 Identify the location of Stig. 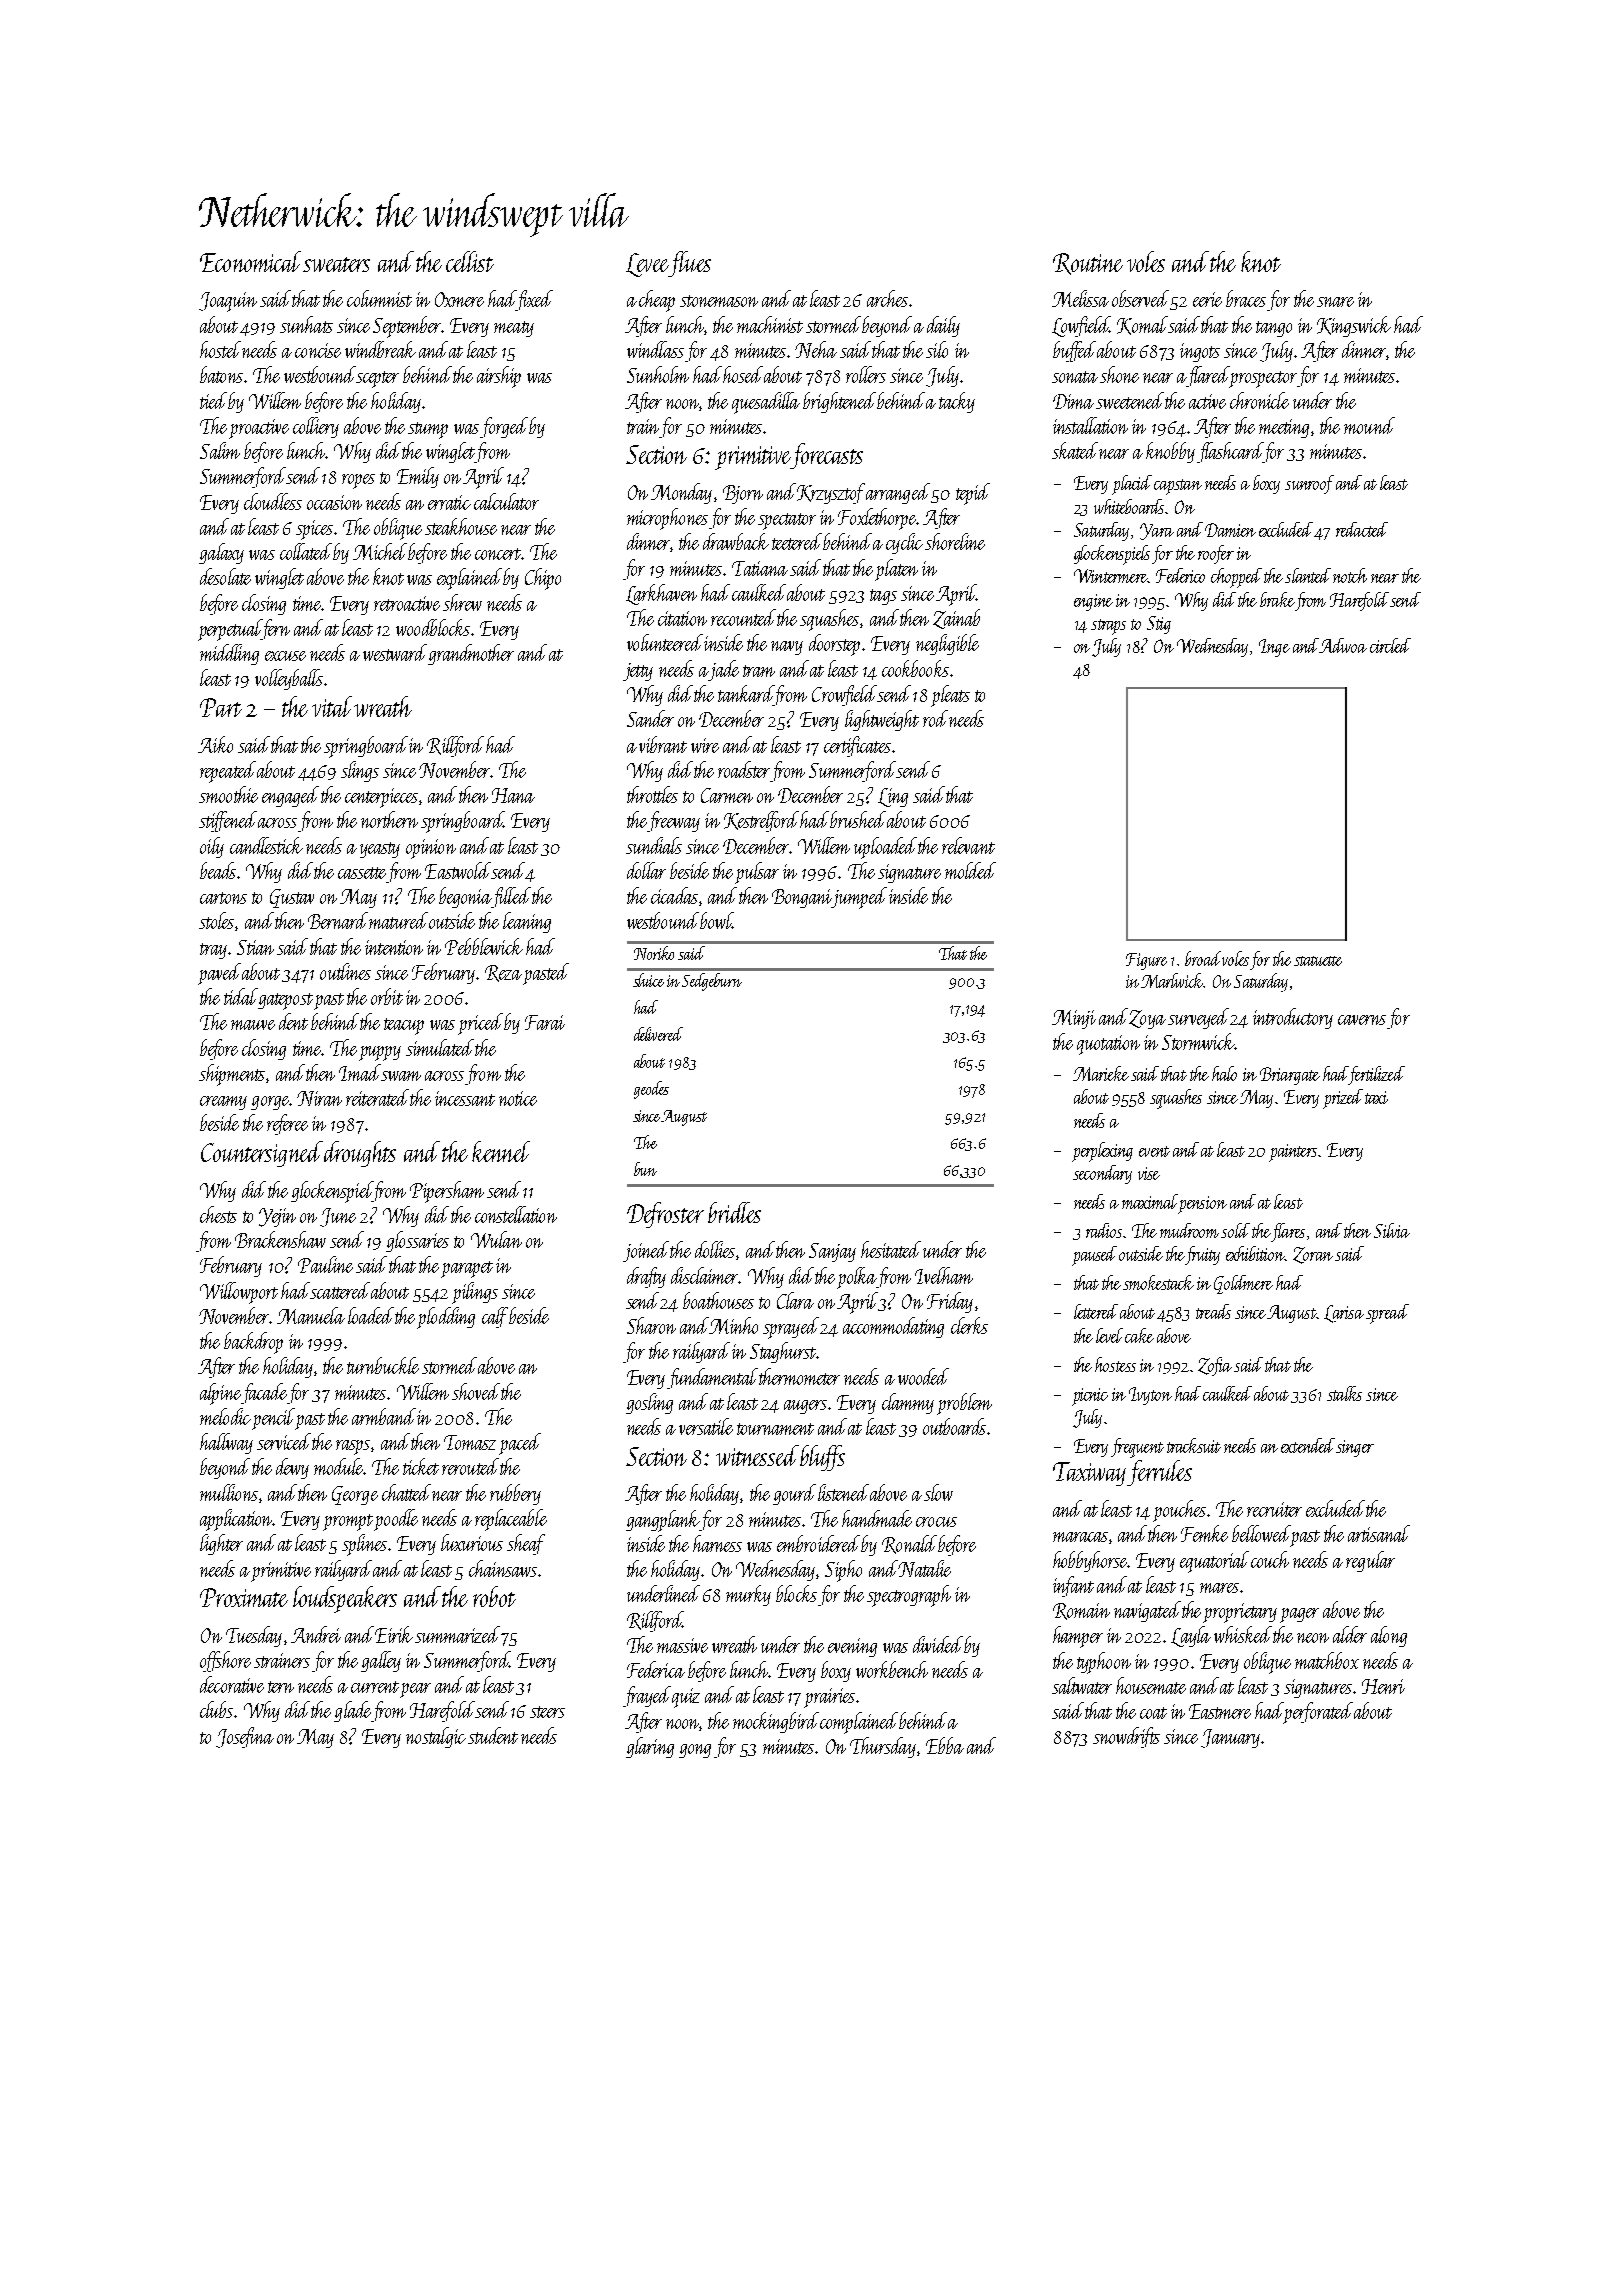
(1159, 625).
